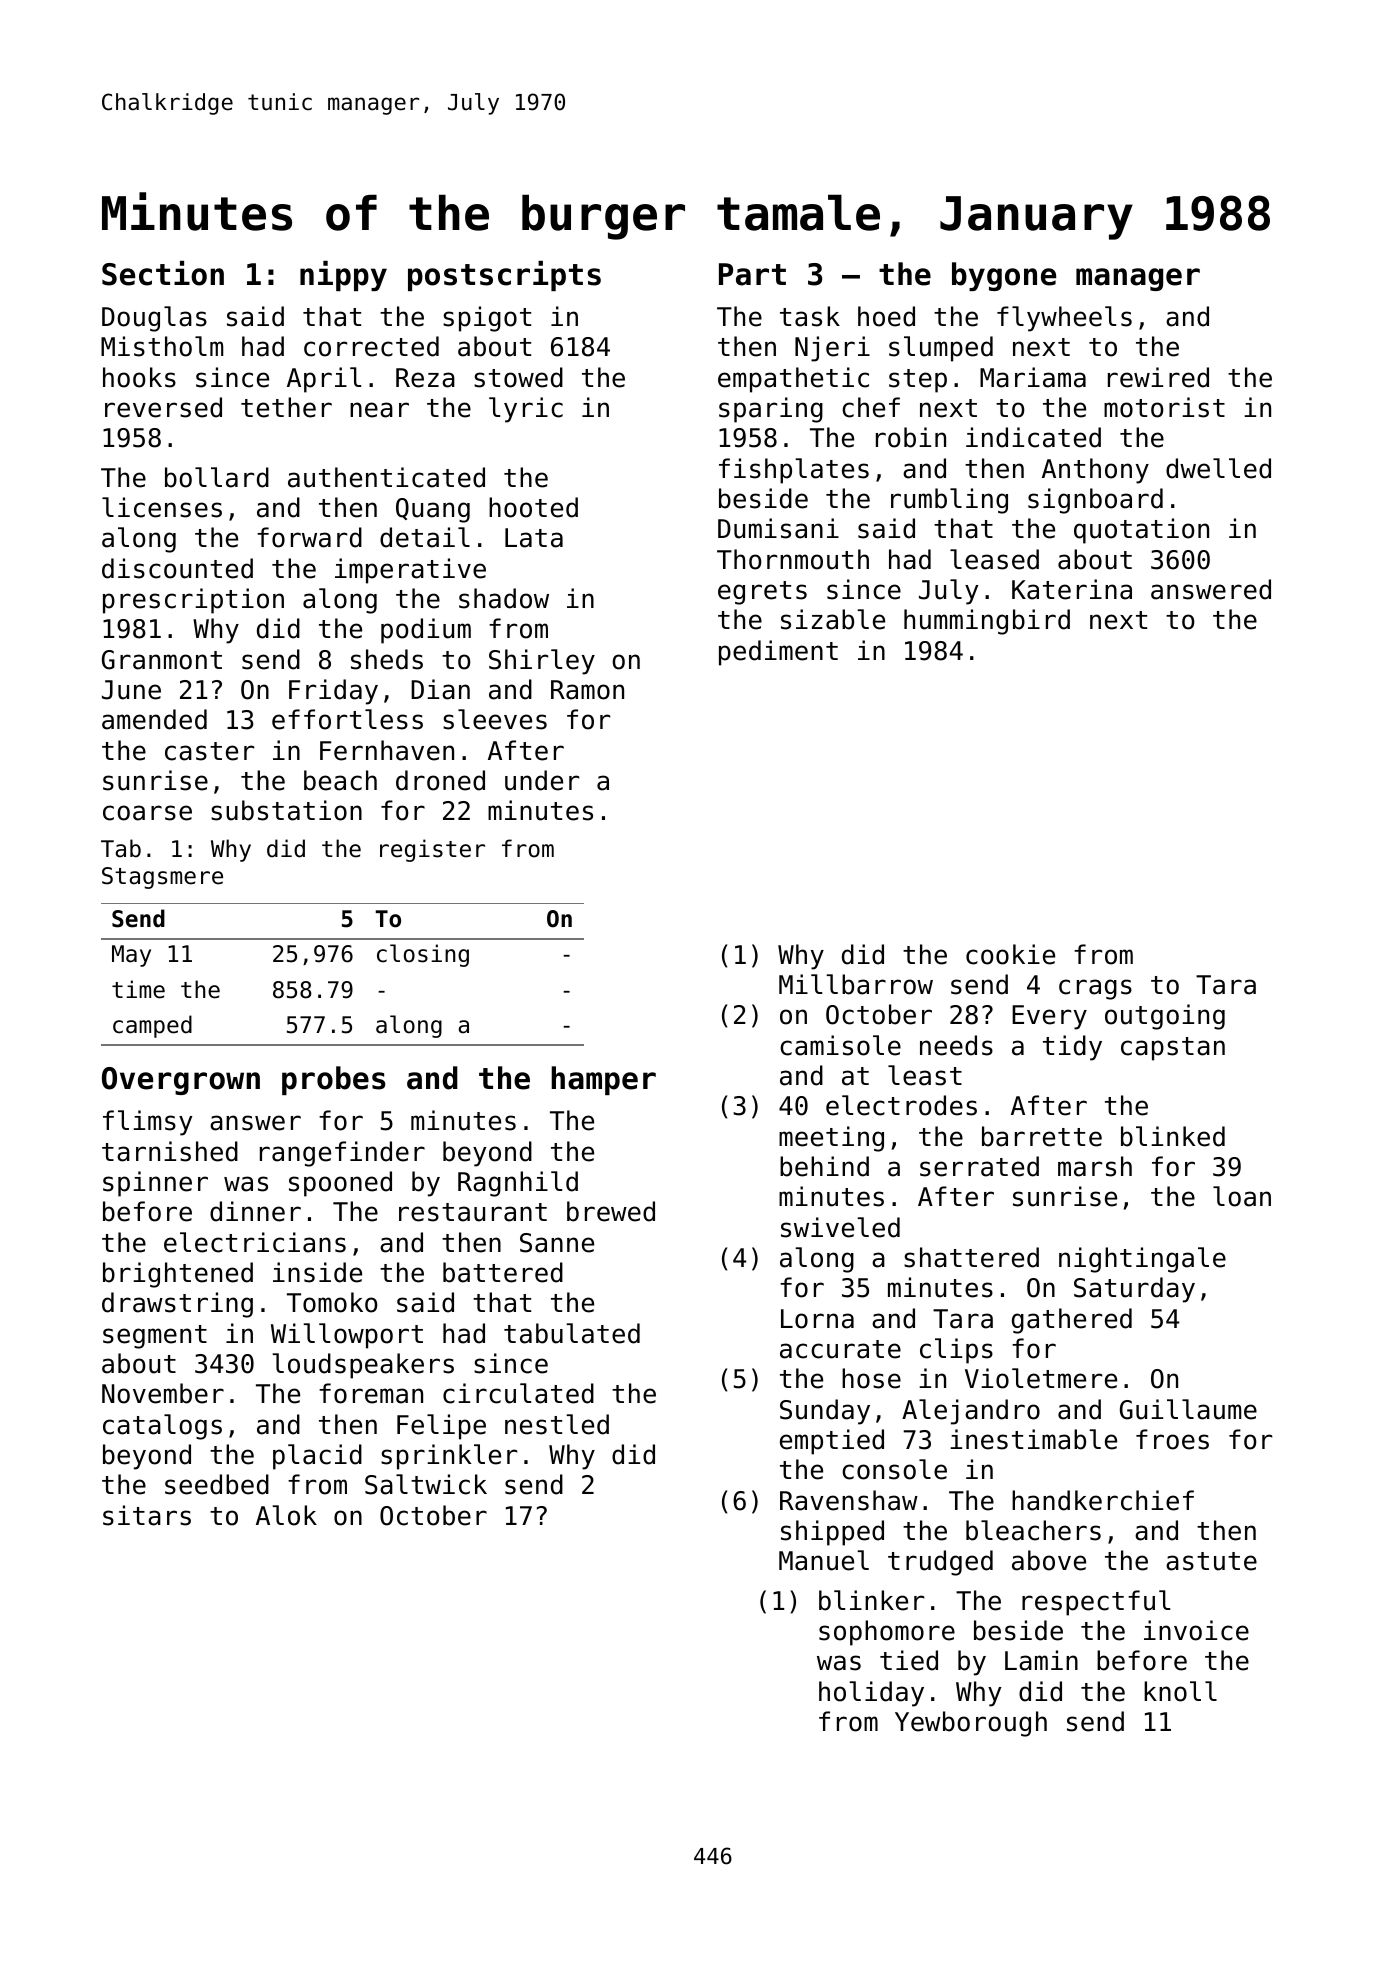 The image size is (1386, 1969). What do you see at coordinates (432, 850) in the screenshot?
I see `register` at bounding box center [432, 850].
